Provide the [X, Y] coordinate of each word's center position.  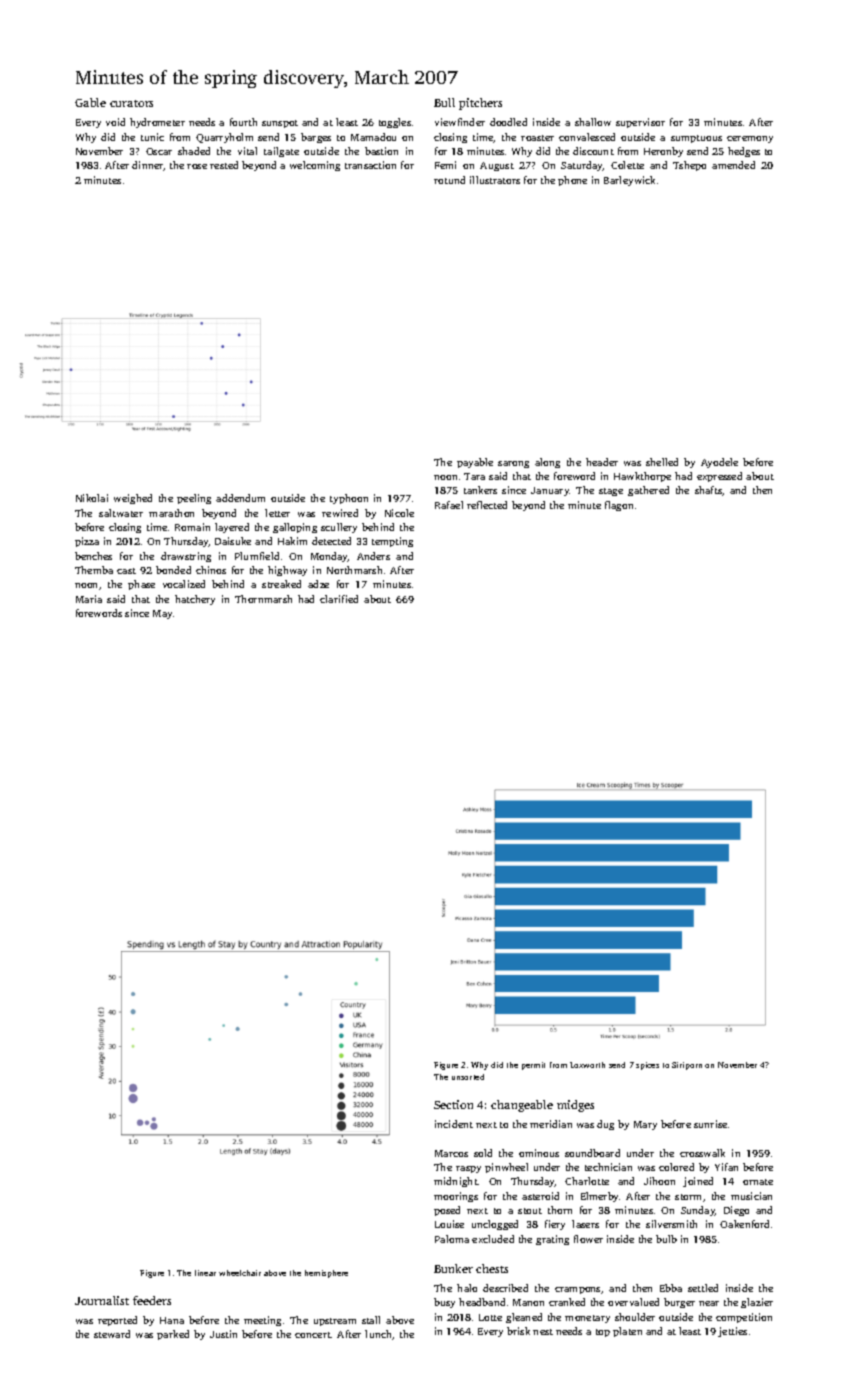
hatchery [195, 600]
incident [454, 1124]
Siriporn [687, 1066]
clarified [339, 599]
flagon [619, 506]
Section [453, 1104]
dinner [148, 166]
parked [173, 1335]
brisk [518, 1331]
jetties [732, 1332]
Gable [90, 102]
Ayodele [719, 463]
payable [475, 463]
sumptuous [696, 139]
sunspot [280, 124]
